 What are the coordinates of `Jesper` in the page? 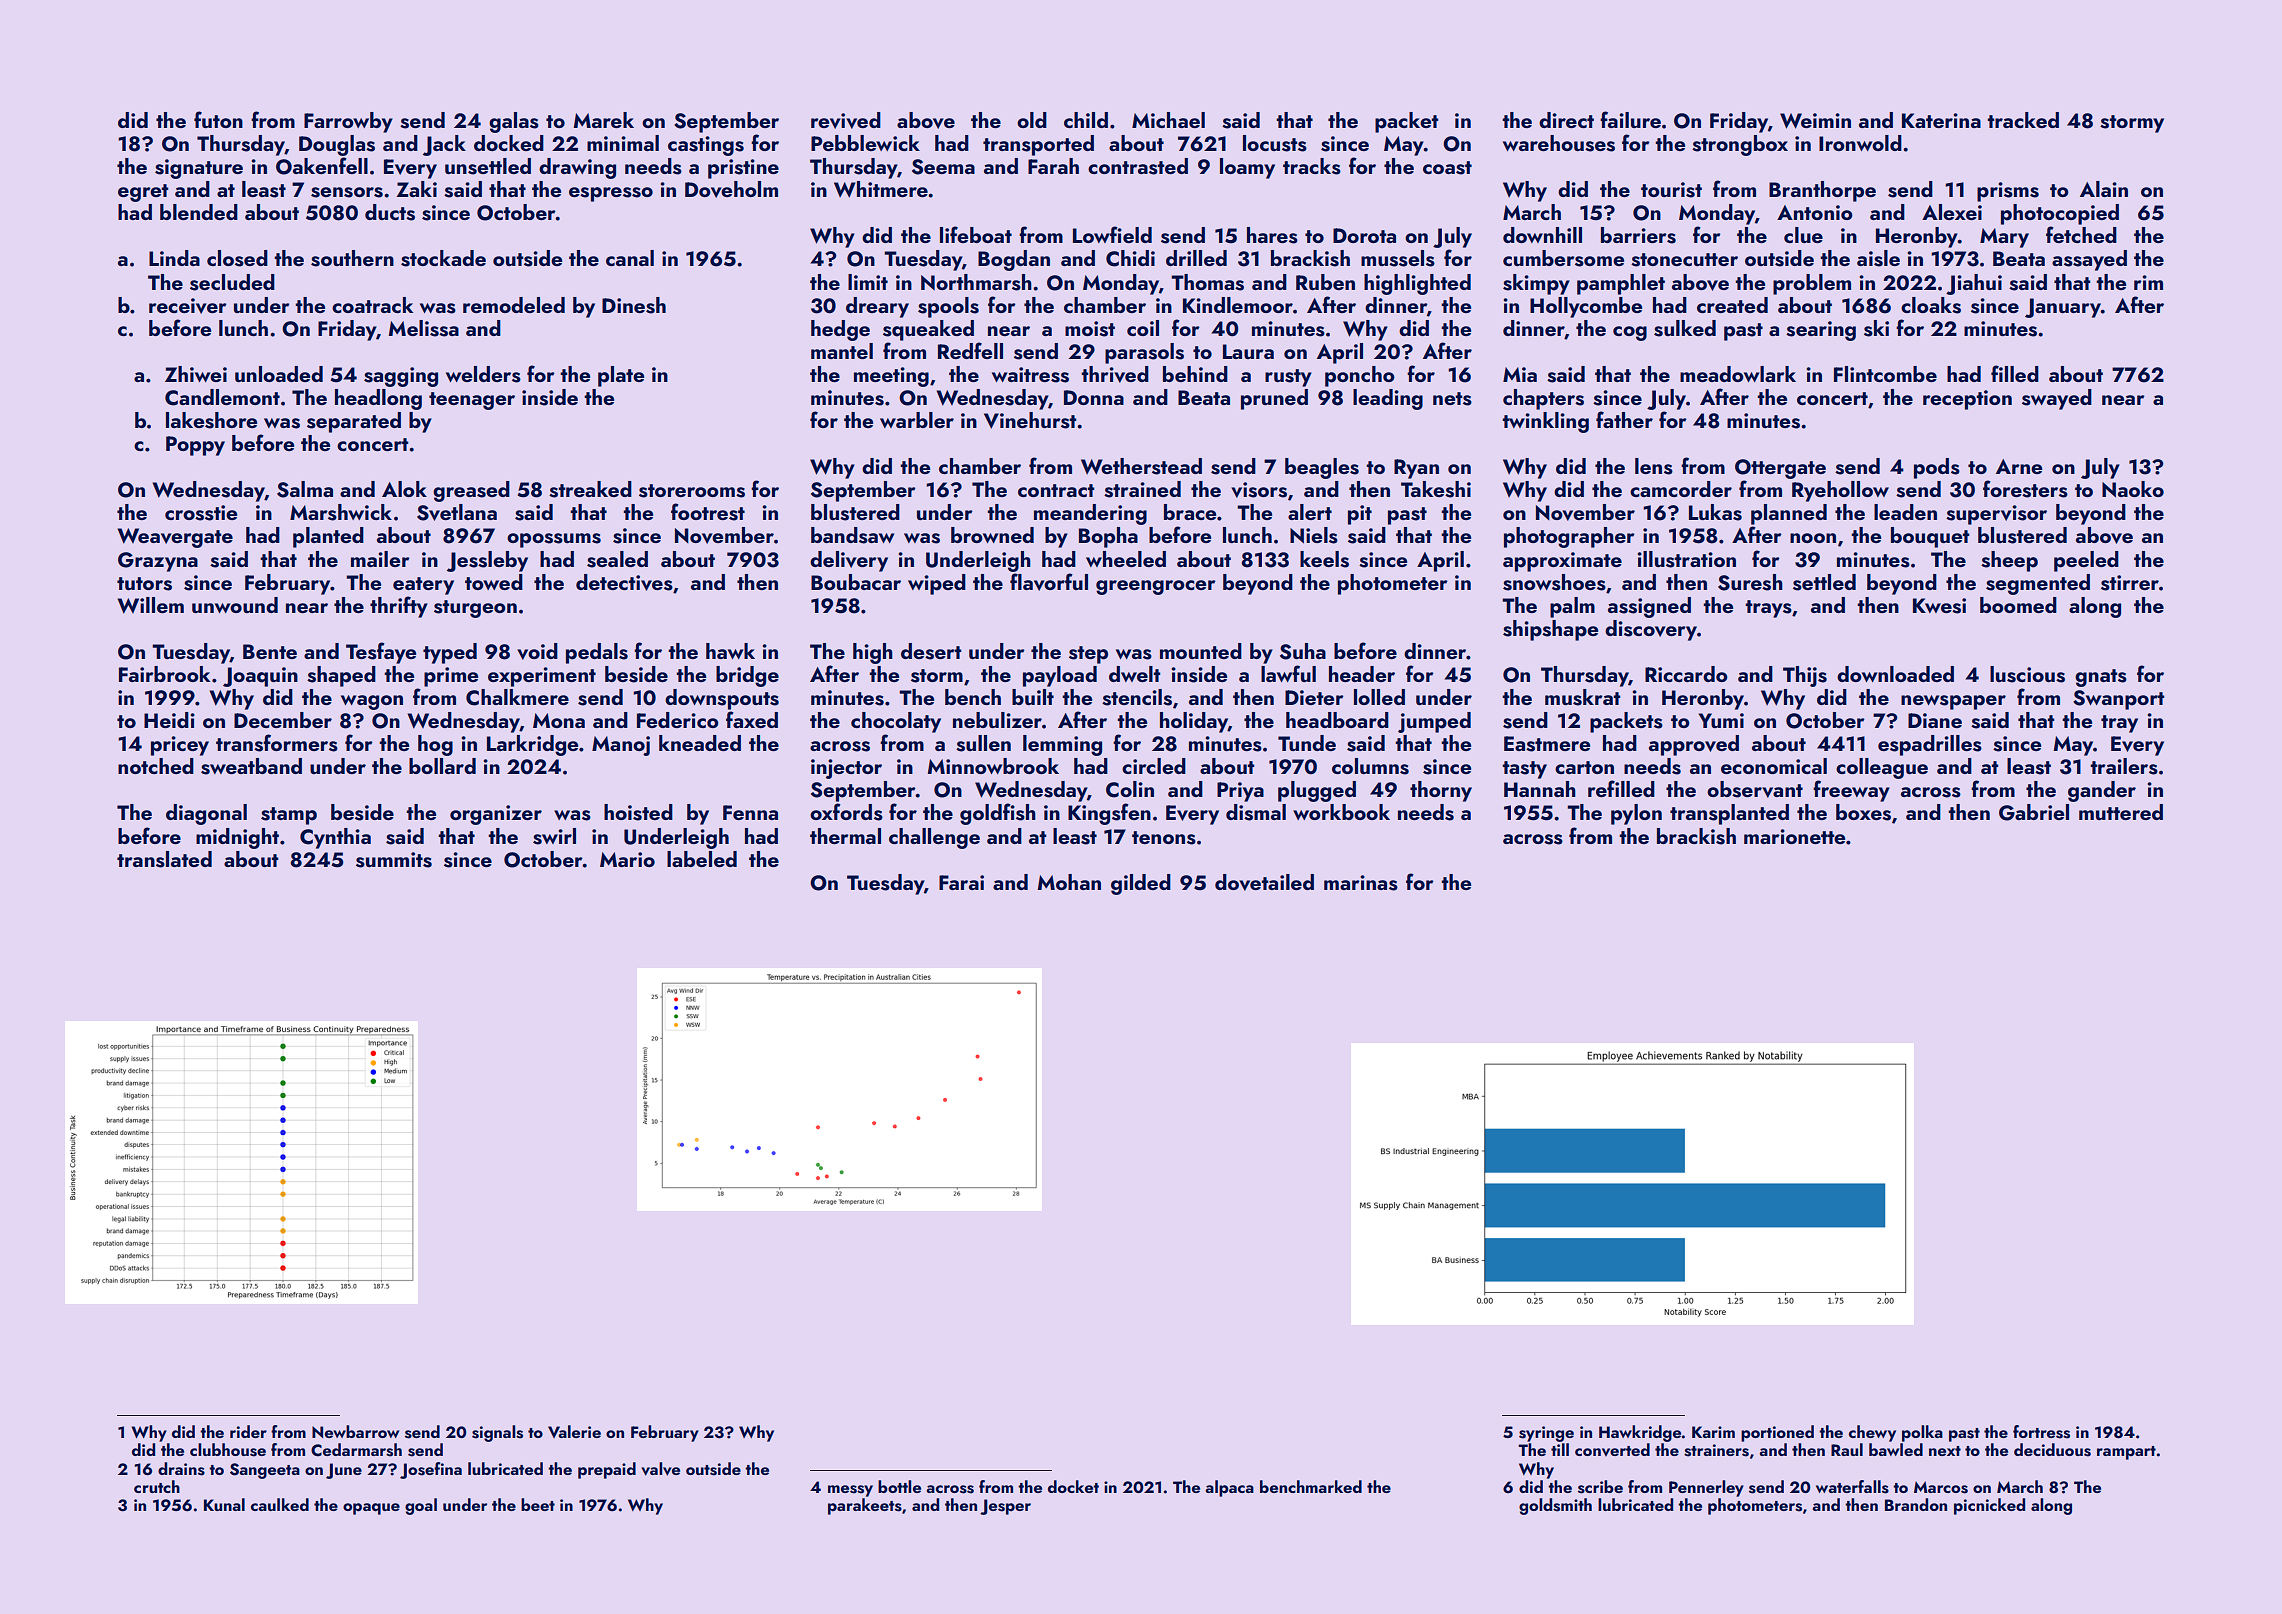 It's located at (1005, 1507).
